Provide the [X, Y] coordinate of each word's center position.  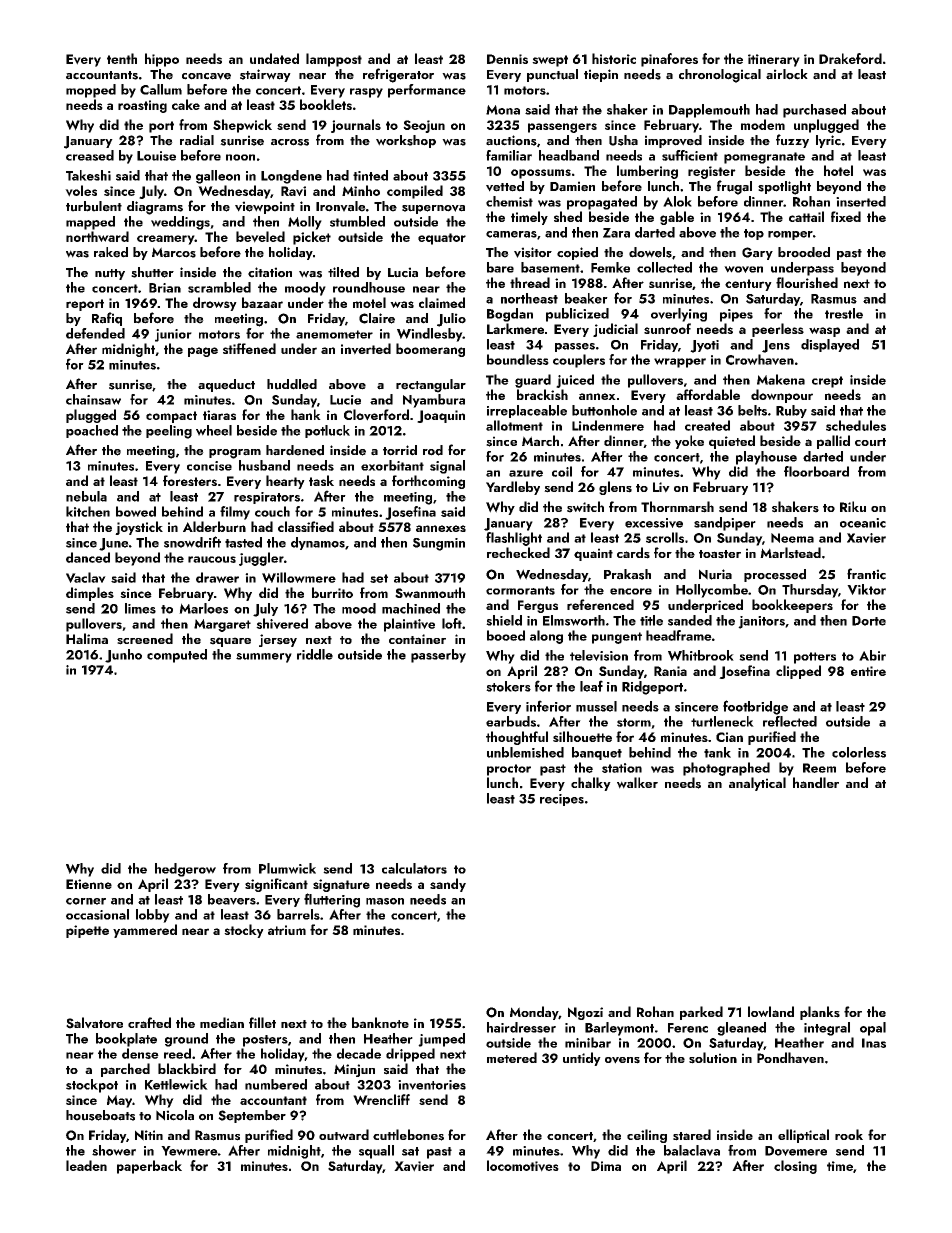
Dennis [507, 59]
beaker [586, 298]
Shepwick [242, 126]
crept [827, 382]
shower [114, 1150]
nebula [86, 496]
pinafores [669, 60]
